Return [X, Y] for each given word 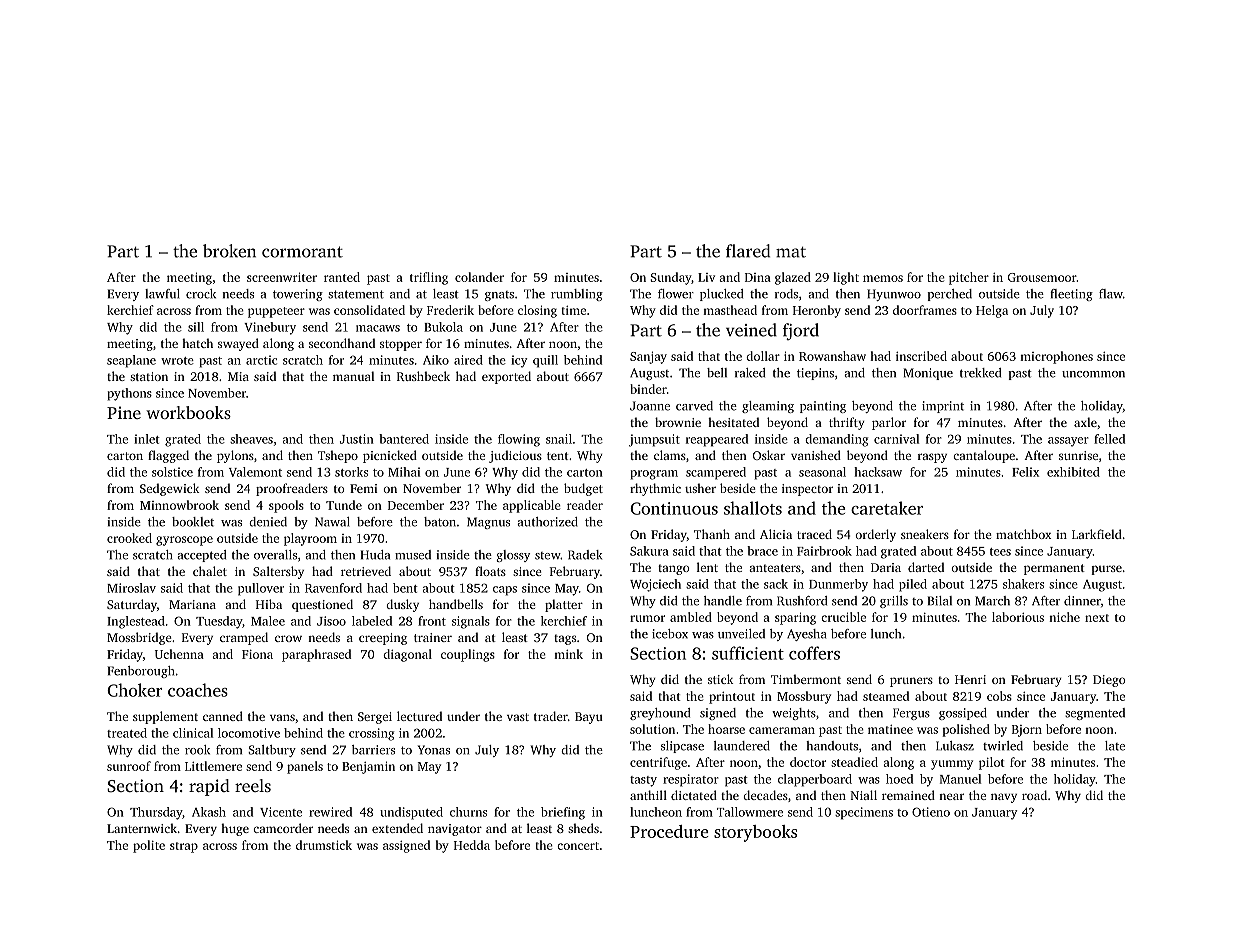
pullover [261, 589]
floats [490, 571]
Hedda [472, 845]
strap [184, 847]
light [846, 278]
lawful [162, 294]
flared [748, 251]
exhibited [1073, 472]
